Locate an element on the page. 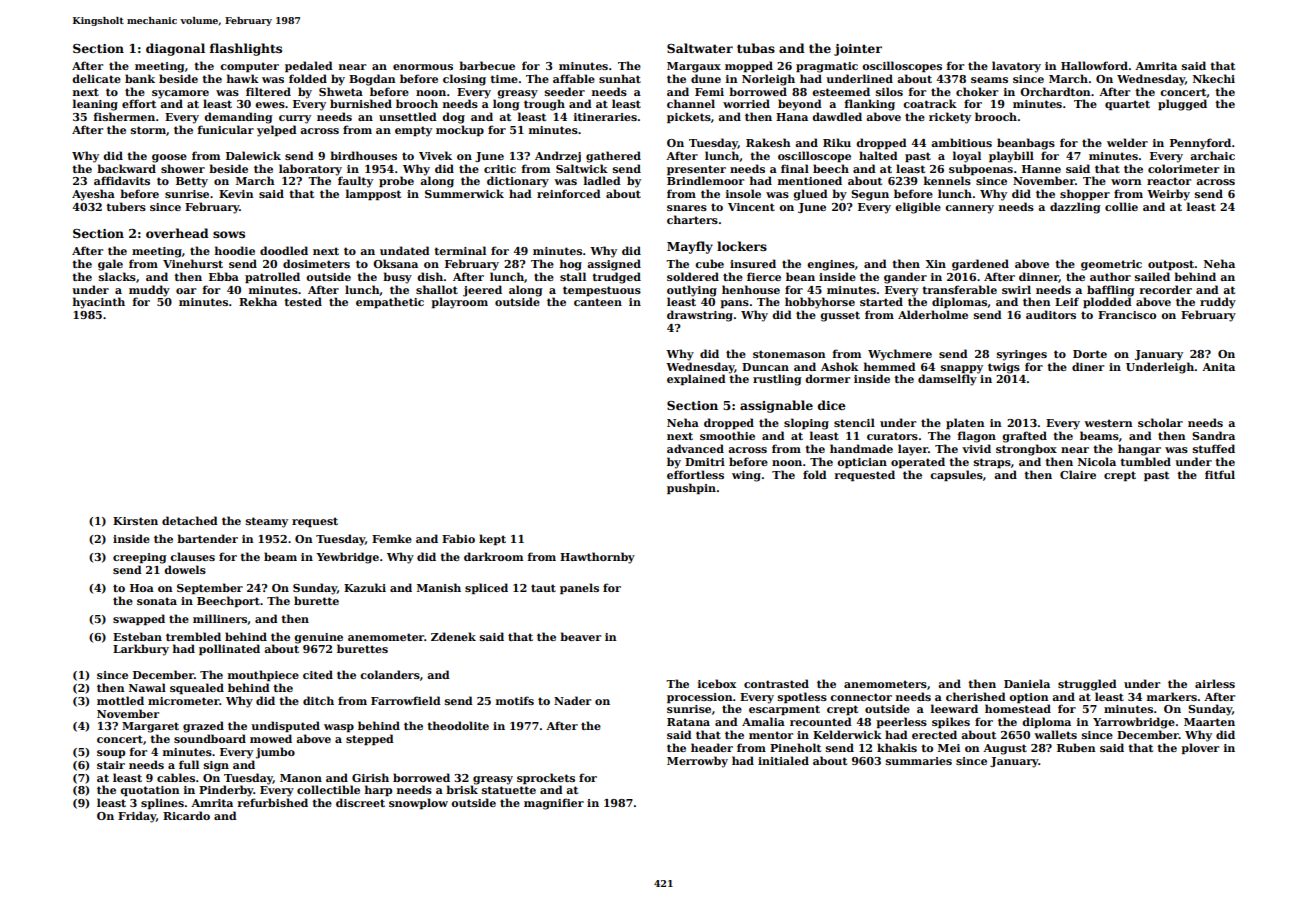 This document has width=1308, height=924. outpost is located at coordinates (1171, 265).
